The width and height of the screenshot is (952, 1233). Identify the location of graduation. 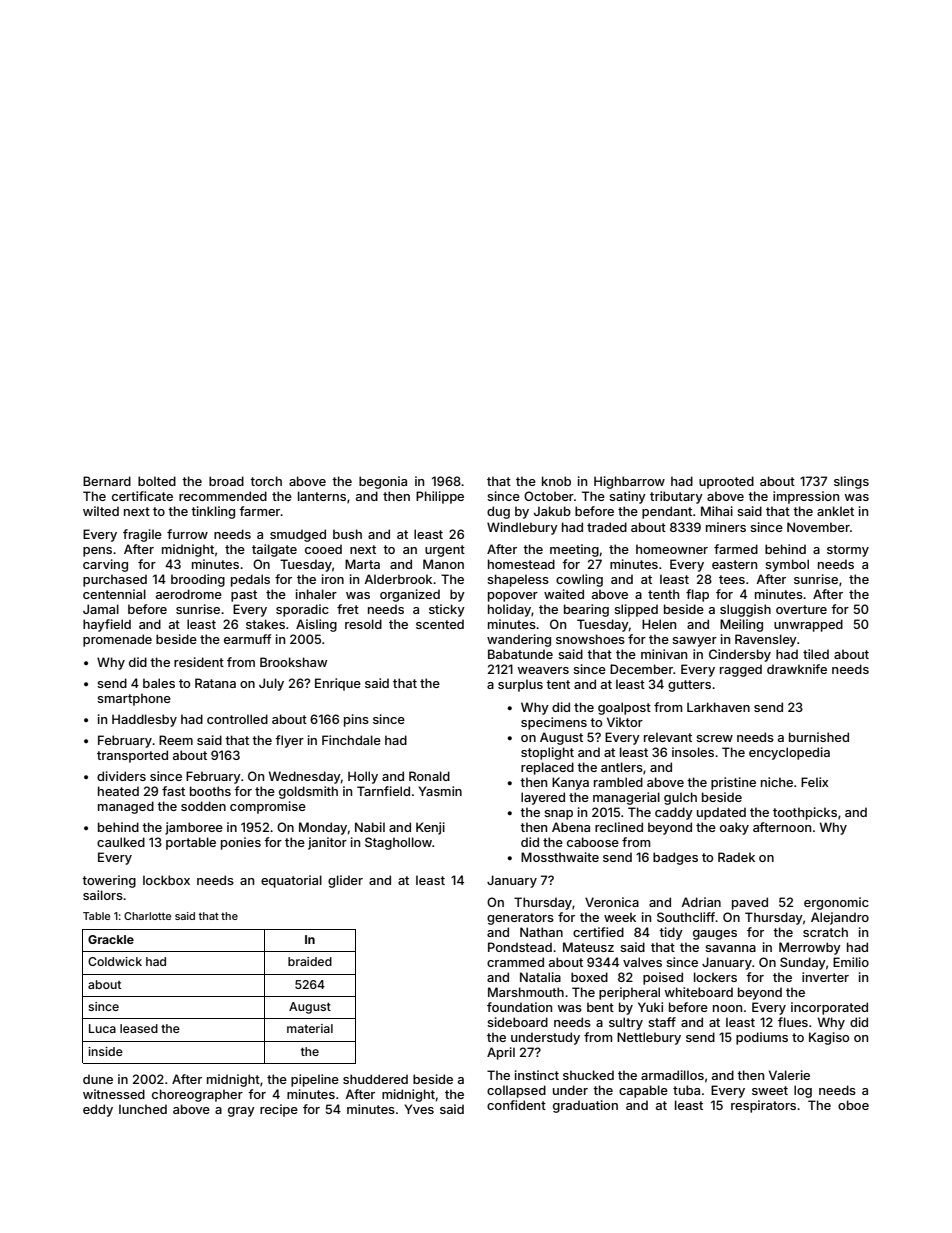
(585, 1106).
